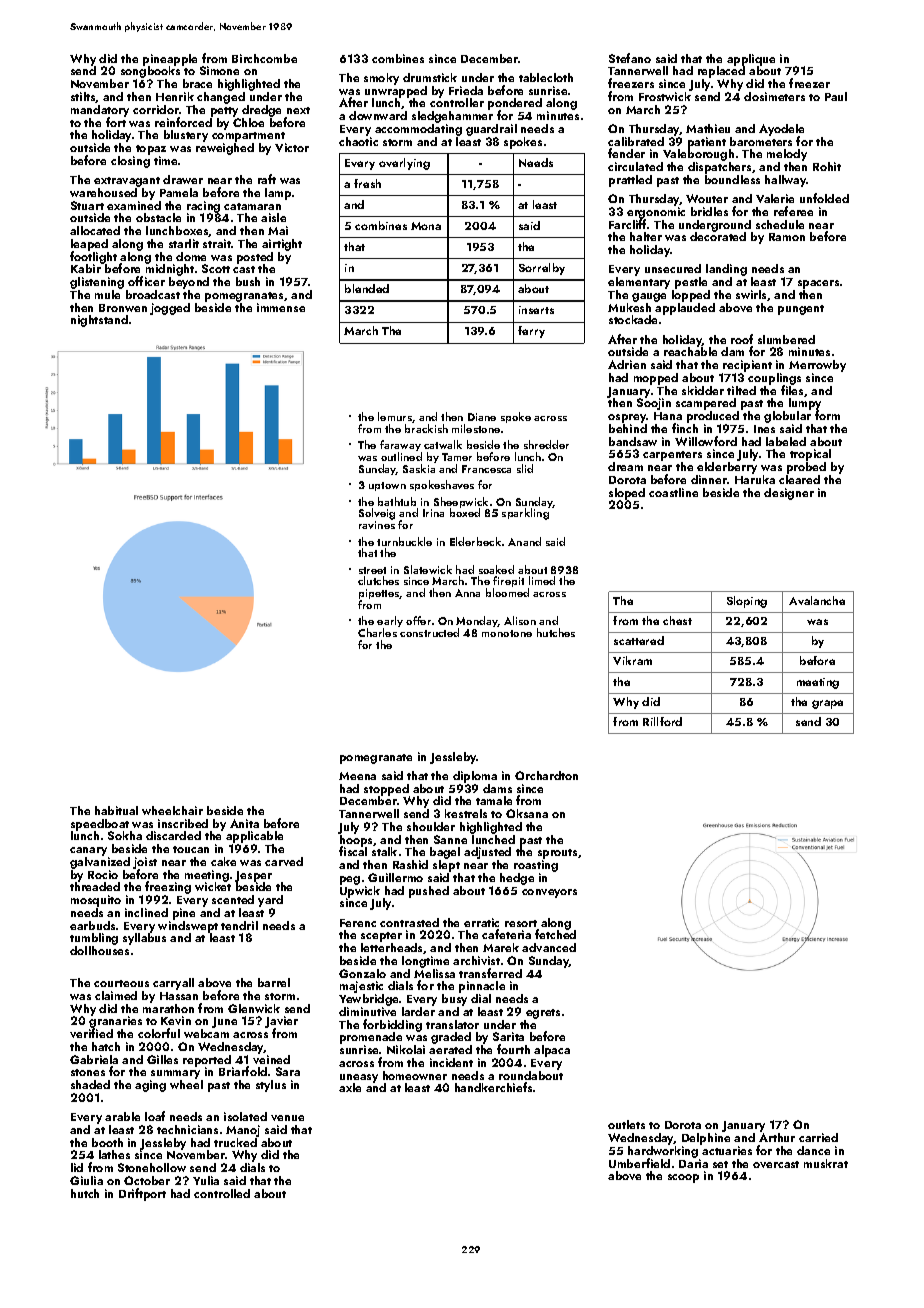 The image size is (924, 1308). Describe the element at coordinates (173, 984) in the screenshot. I see `carryall` at that location.
